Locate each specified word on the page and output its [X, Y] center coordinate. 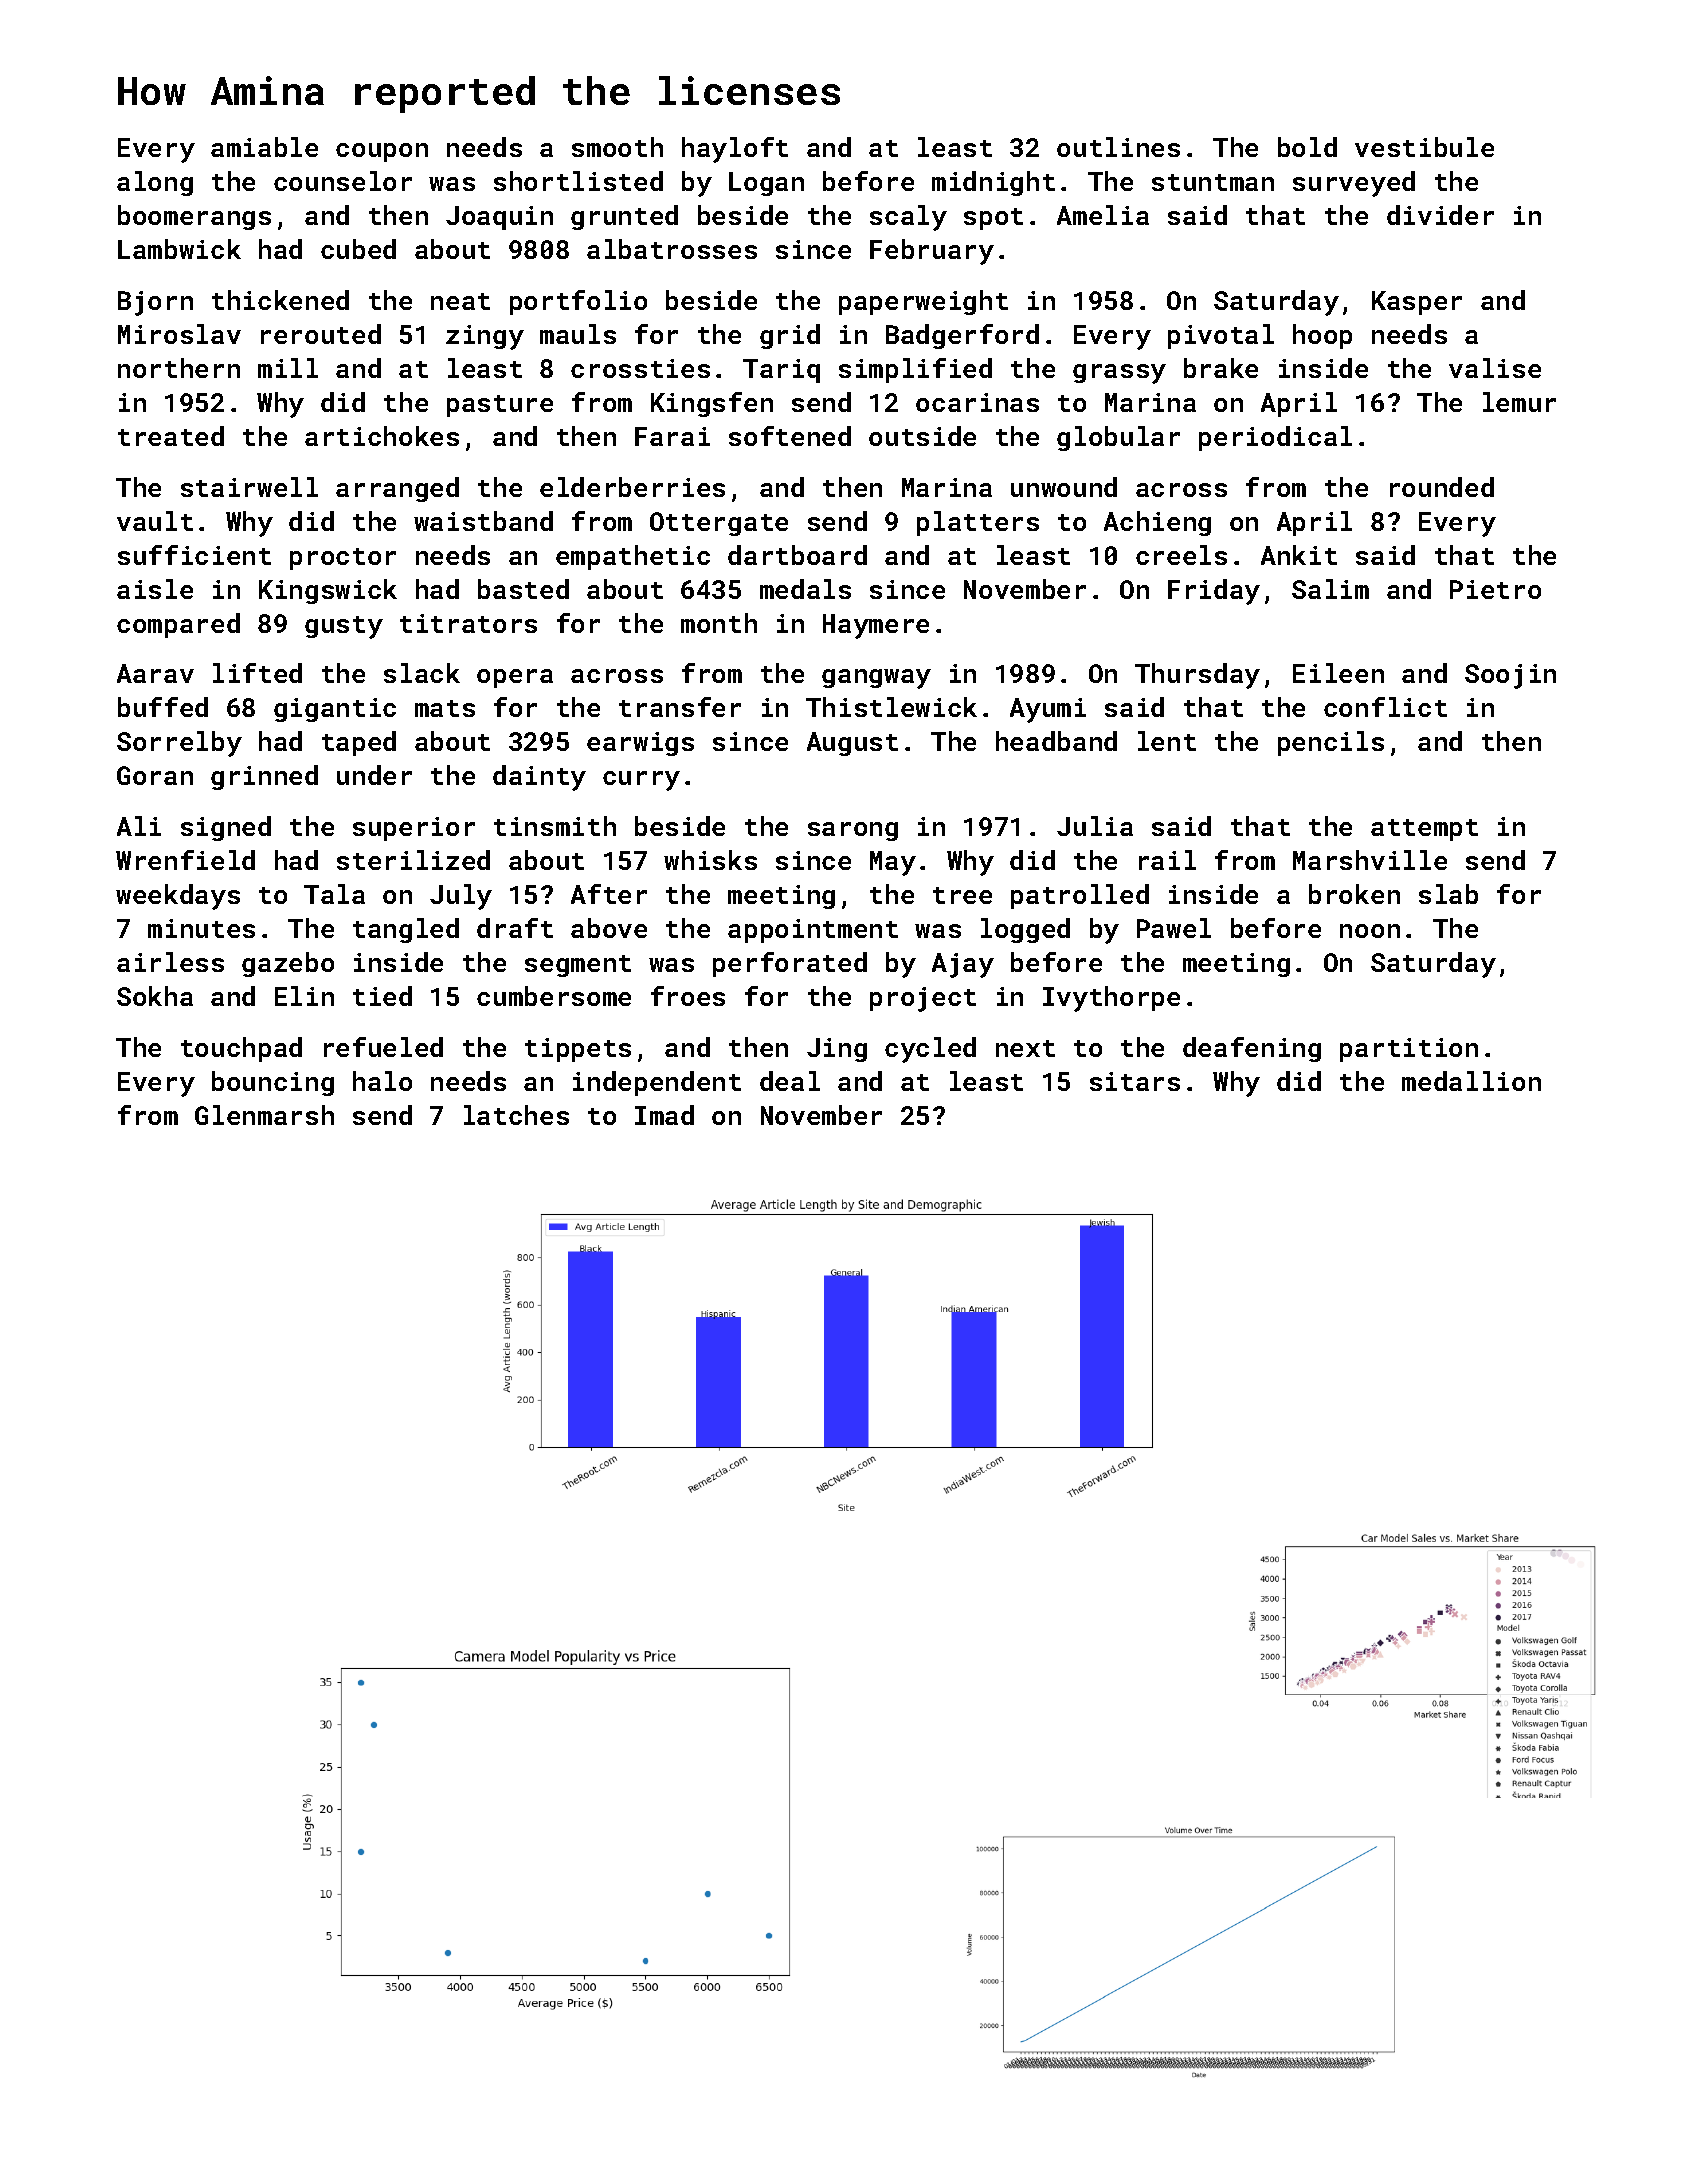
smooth [617, 147]
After [609, 894]
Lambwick [179, 249]
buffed [163, 707]
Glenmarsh [264, 1115]
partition [1409, 1050]
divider [1440, 215]
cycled [930, 1050]
